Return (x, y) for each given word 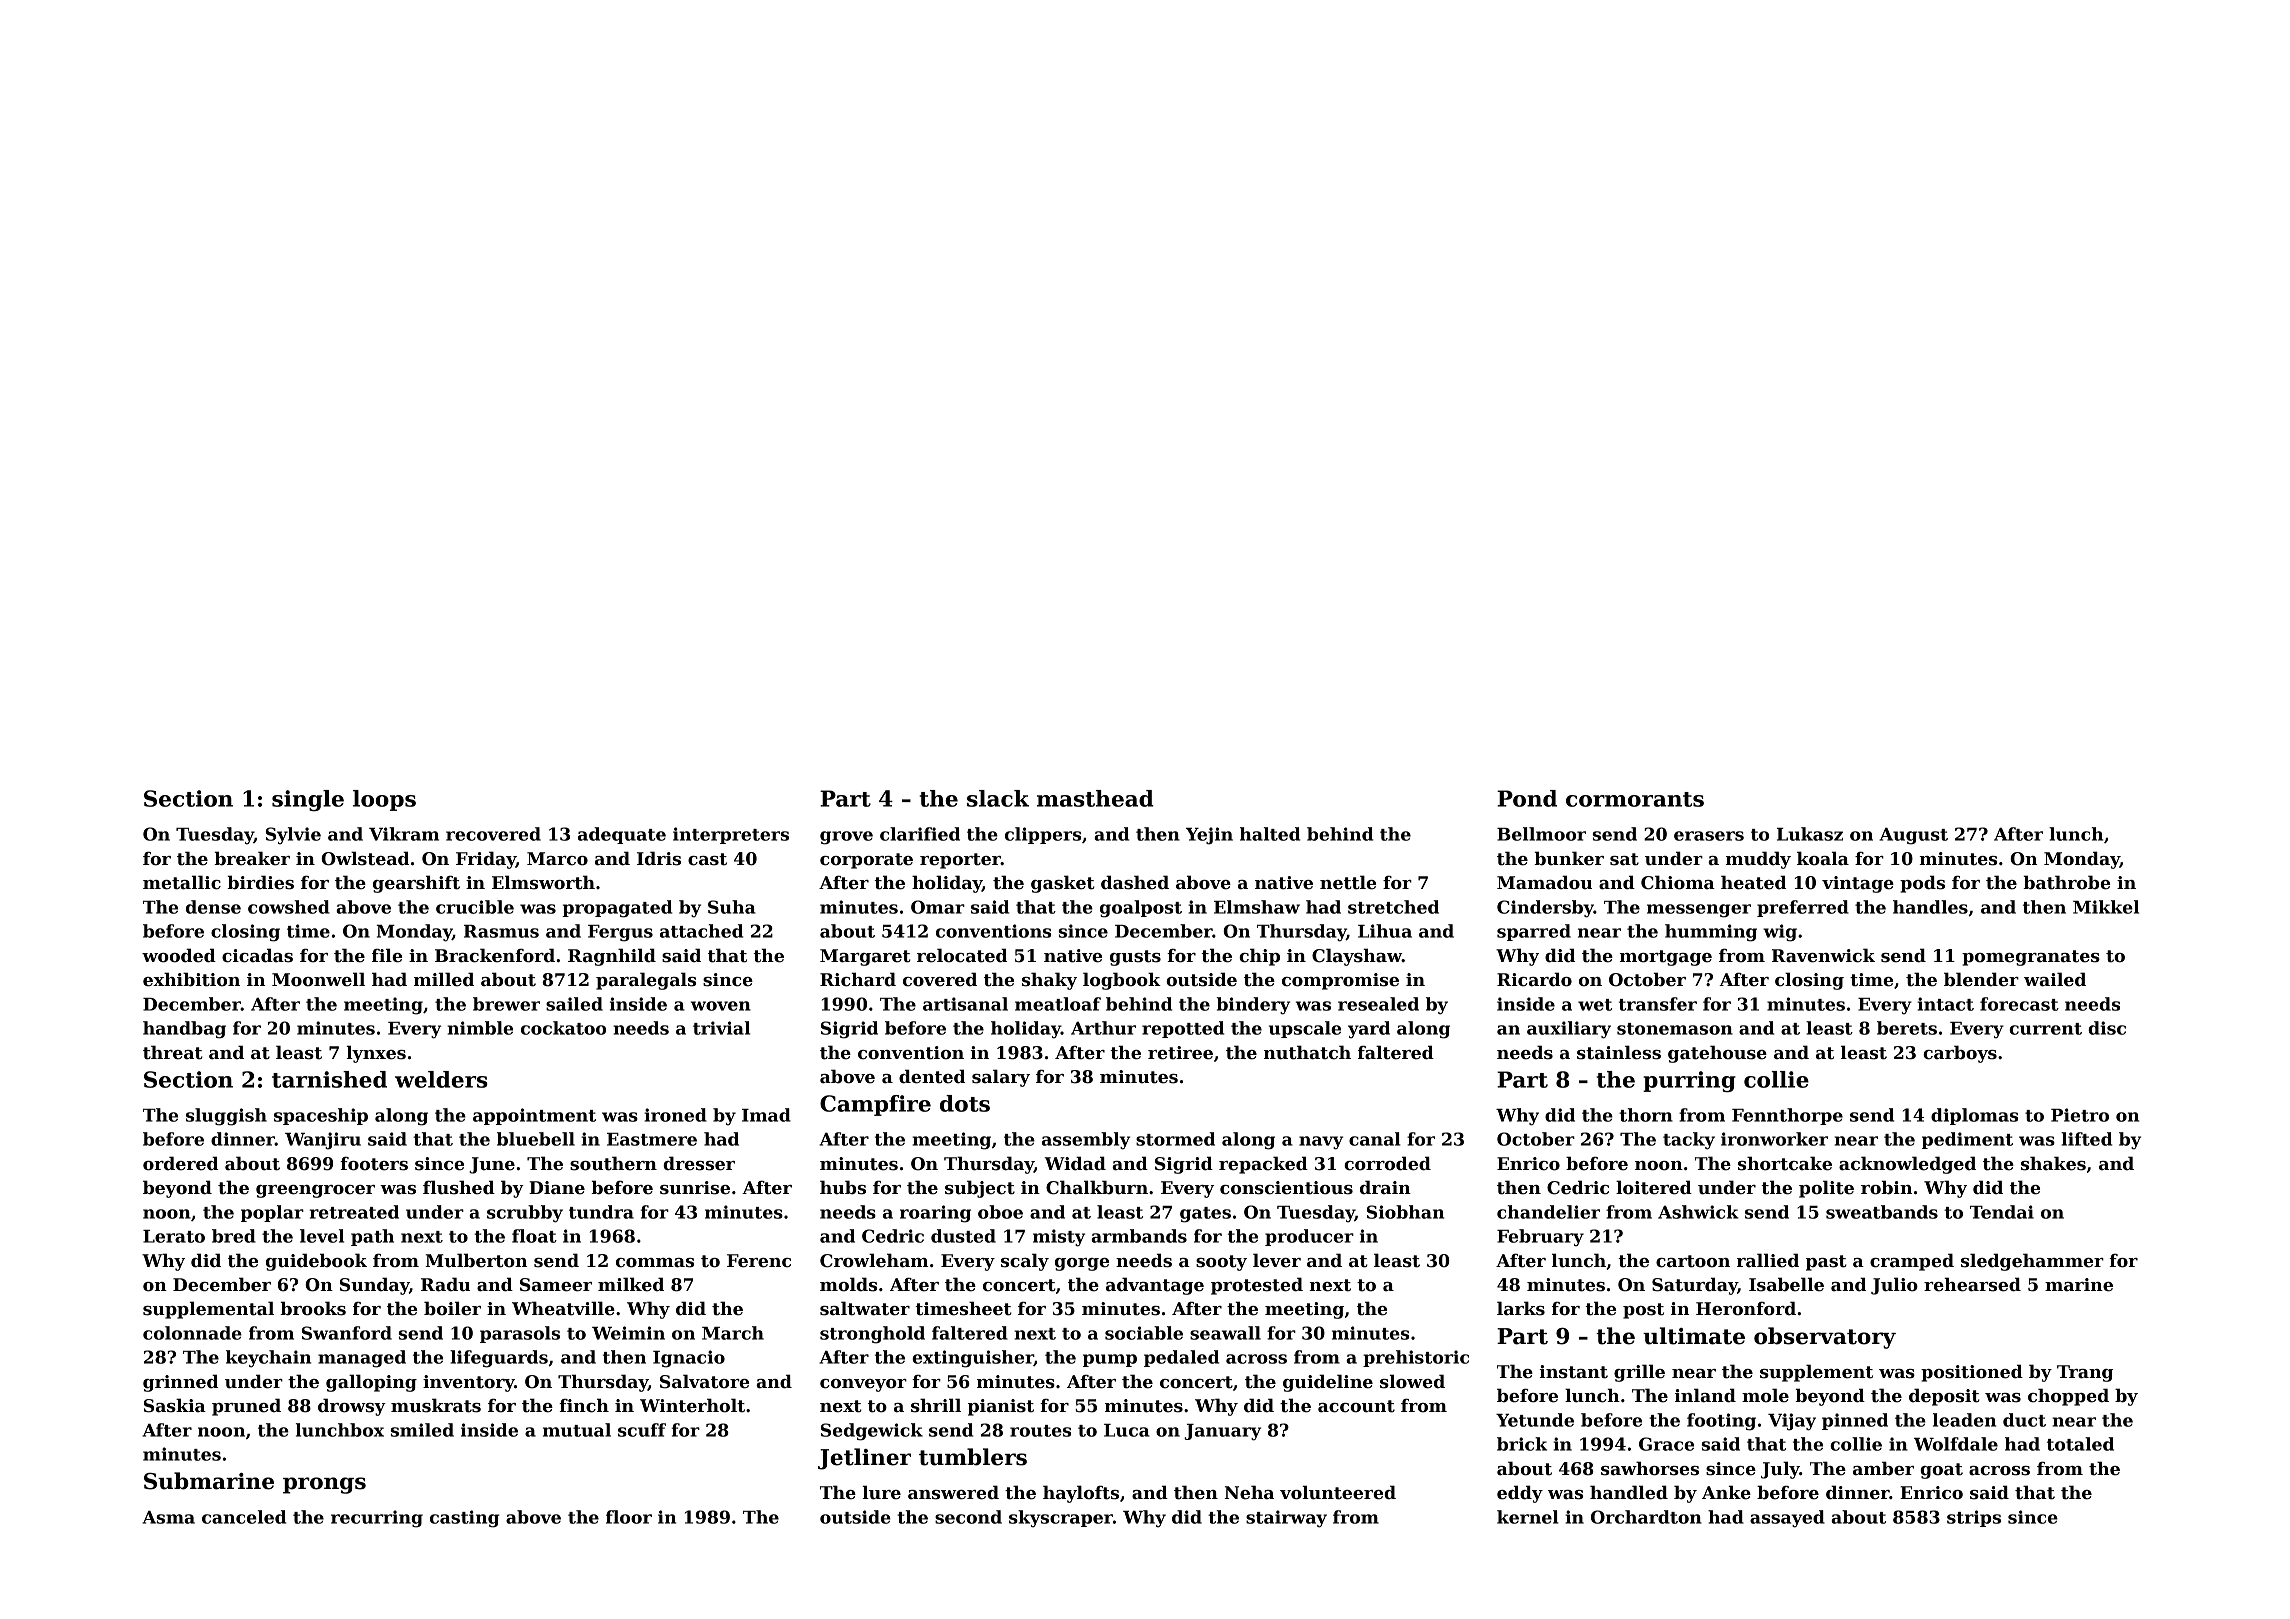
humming (1711, 933)
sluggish (226, 1117)
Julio (1894, 1286)
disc (2107, 1028)
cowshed (289, 907)
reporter (960, 861)
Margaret (865, 957)
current (2045, 1029)
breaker (252, 858)
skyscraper (1061, 1519)
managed (362, 1359)
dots (965, 1103)
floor (629, 1517)
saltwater (865, 1308)
